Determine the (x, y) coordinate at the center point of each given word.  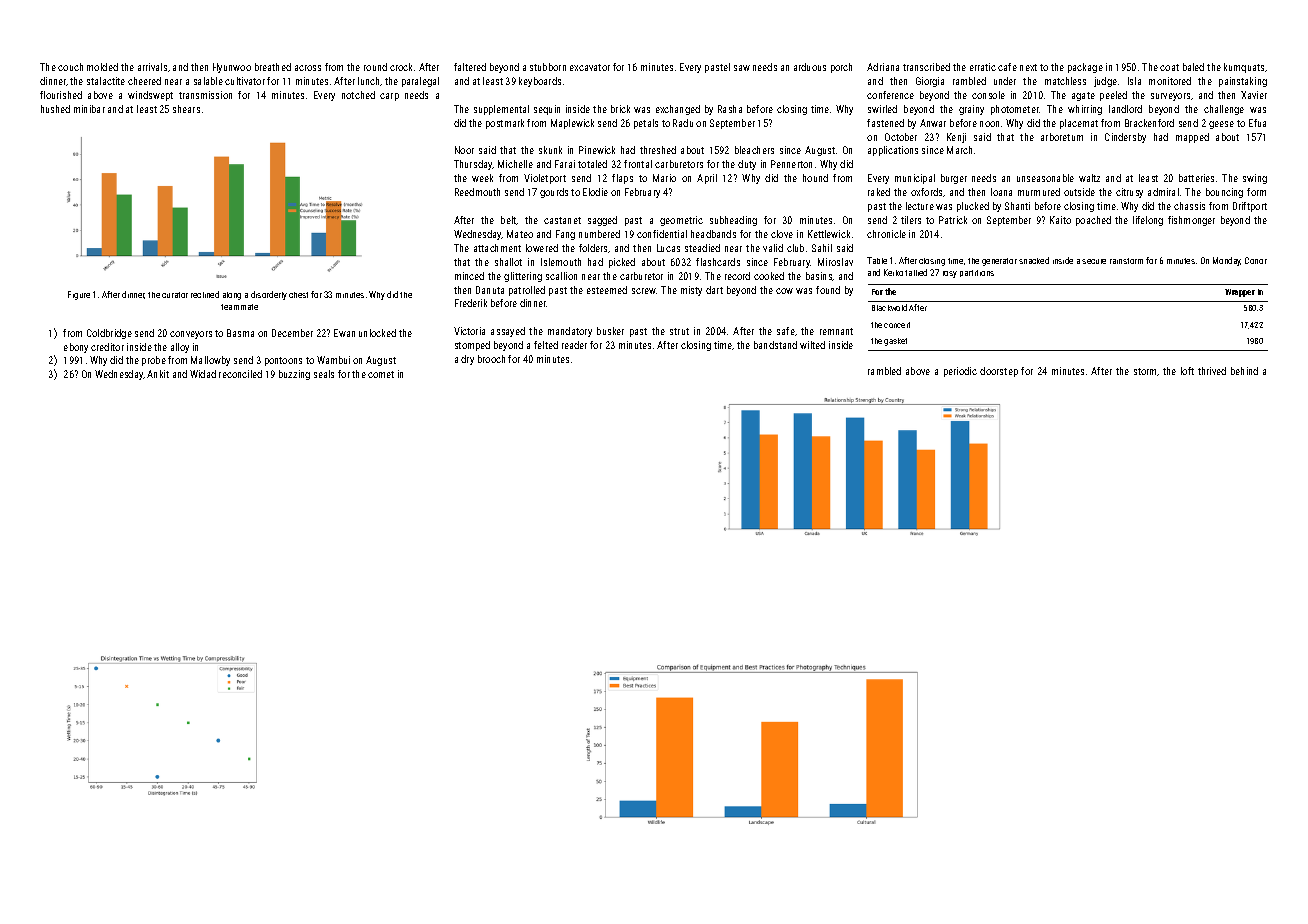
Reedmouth (477, 192)
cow (784, 291)
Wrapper (1240, 293)
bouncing (1224, 193)
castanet (562, 220)
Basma (240, 333)
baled (1193, 67)
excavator (590, 67)
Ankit (158, 374)
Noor (464, 150)
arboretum (1062, 137)
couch (70, 67)
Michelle (515, 164)
